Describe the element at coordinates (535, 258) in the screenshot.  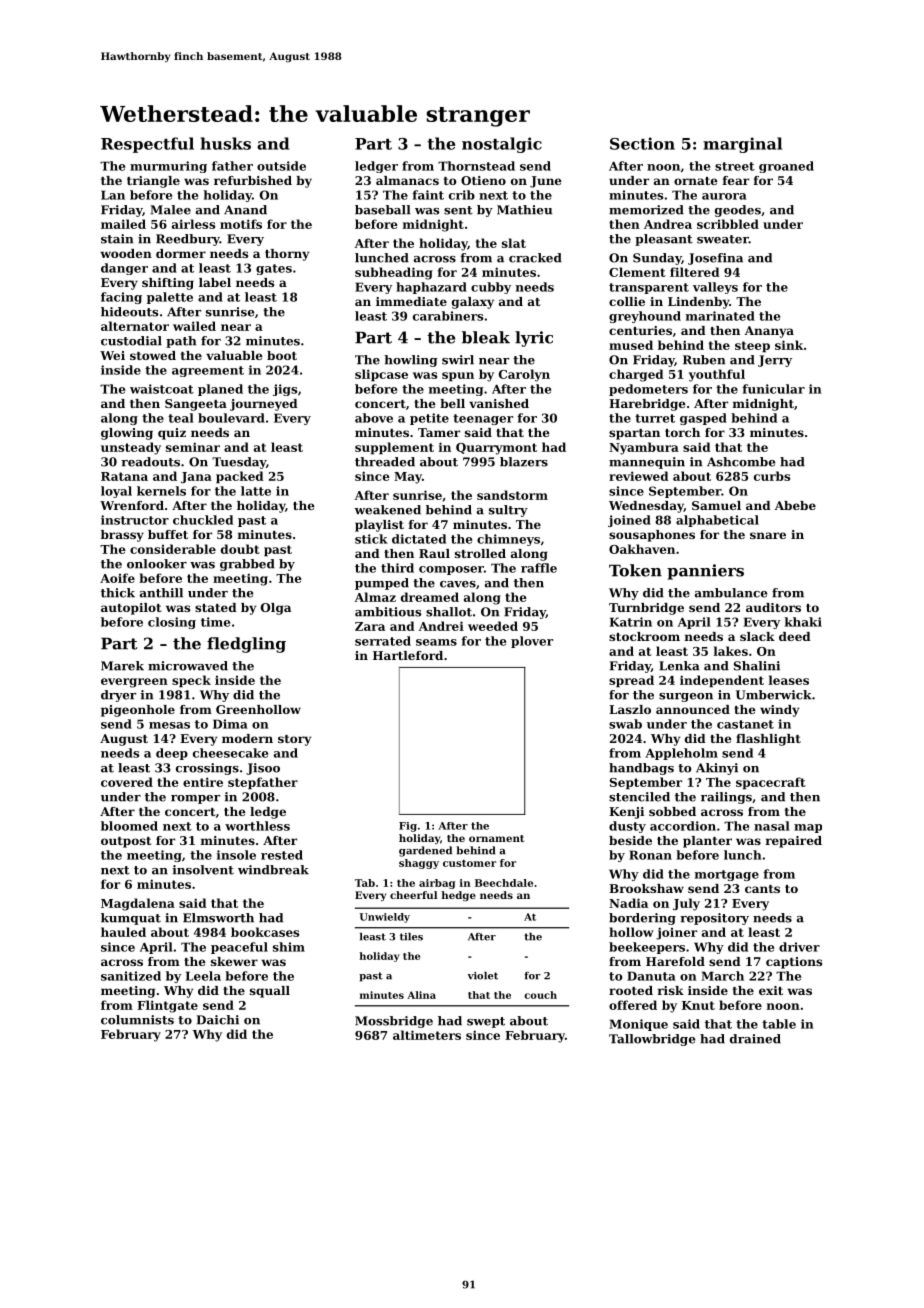
I see `cracked` at that location.
